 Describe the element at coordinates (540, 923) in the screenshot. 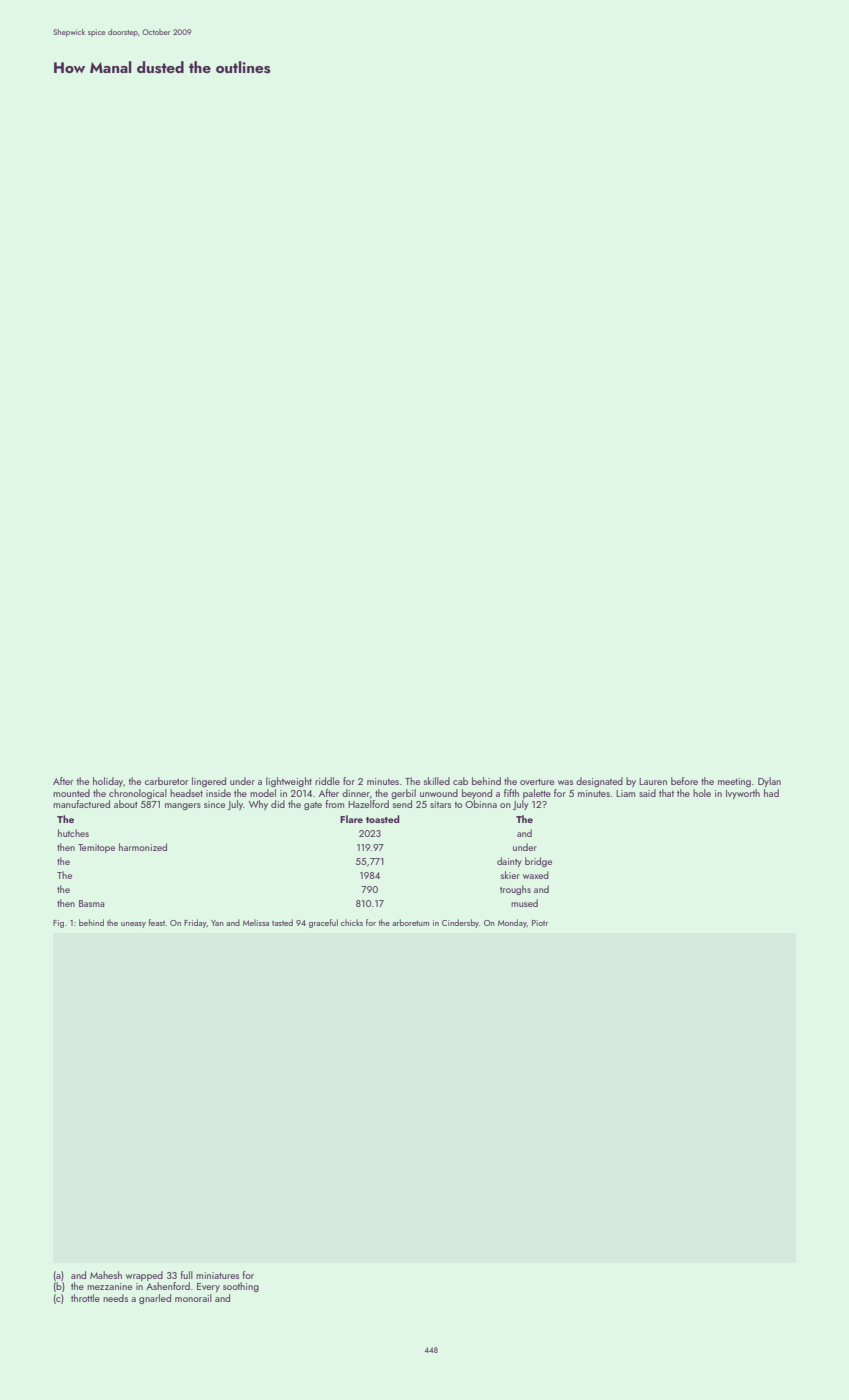

I see `Piotr` at that location.
